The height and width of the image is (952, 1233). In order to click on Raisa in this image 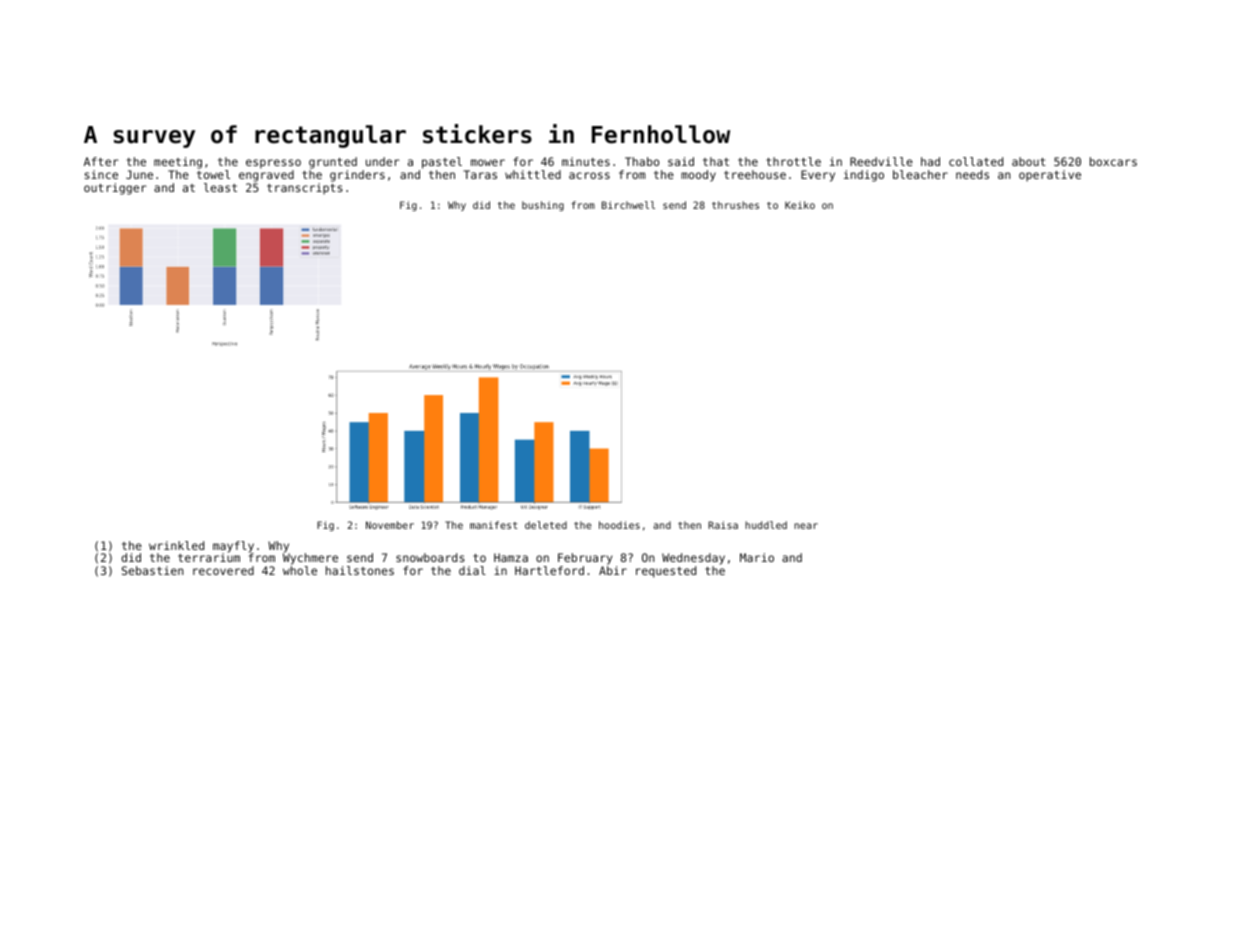, I will do `click(723, 525)`.
